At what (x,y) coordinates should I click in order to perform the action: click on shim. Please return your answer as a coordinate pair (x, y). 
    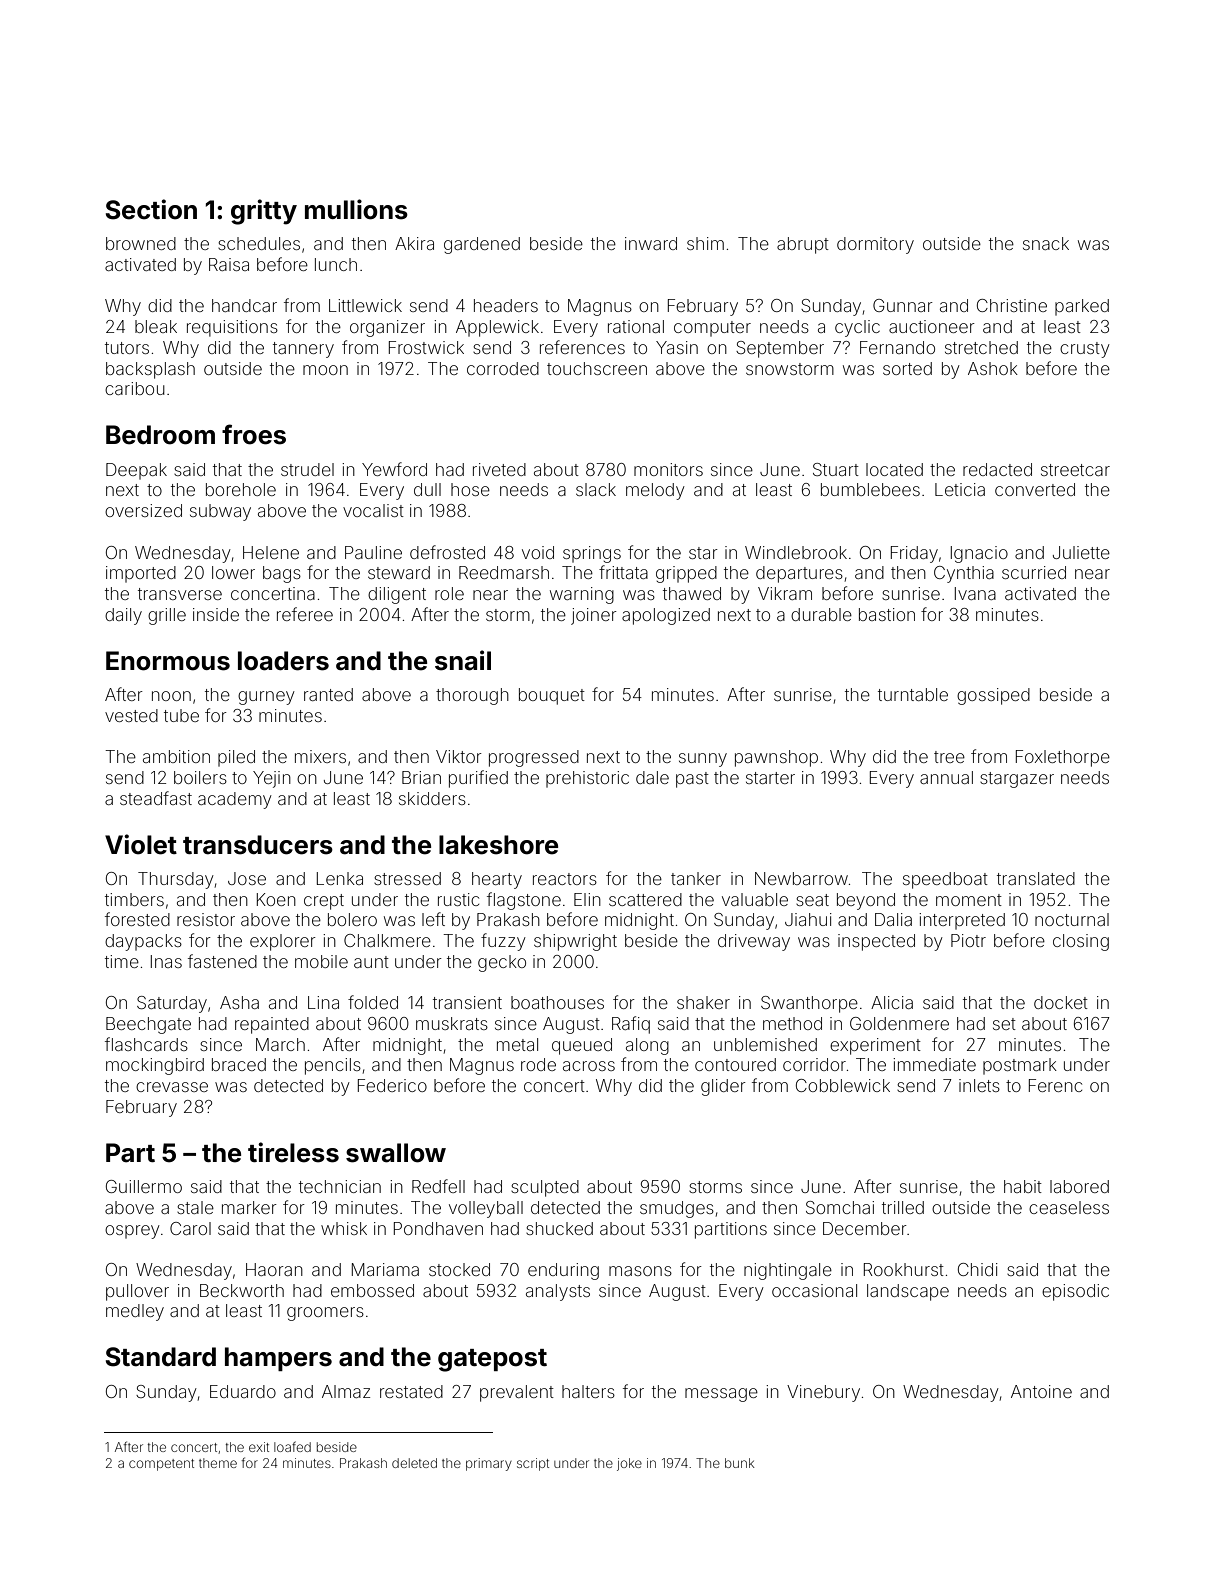
    Looking at the image, I should click on (705, 243).
